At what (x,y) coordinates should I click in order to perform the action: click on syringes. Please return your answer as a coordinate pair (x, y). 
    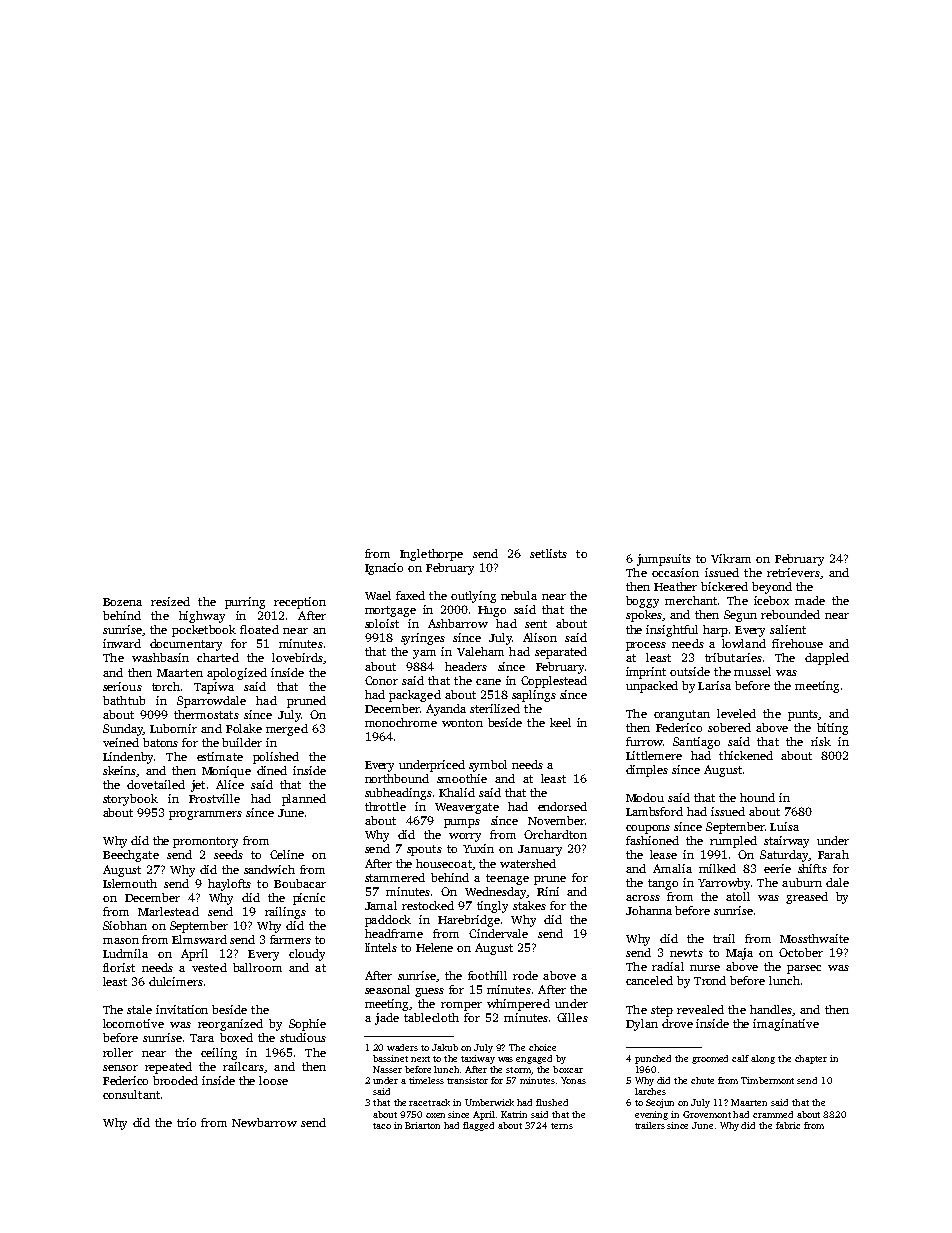
    Looking at the image, I should click on (423, 639).
